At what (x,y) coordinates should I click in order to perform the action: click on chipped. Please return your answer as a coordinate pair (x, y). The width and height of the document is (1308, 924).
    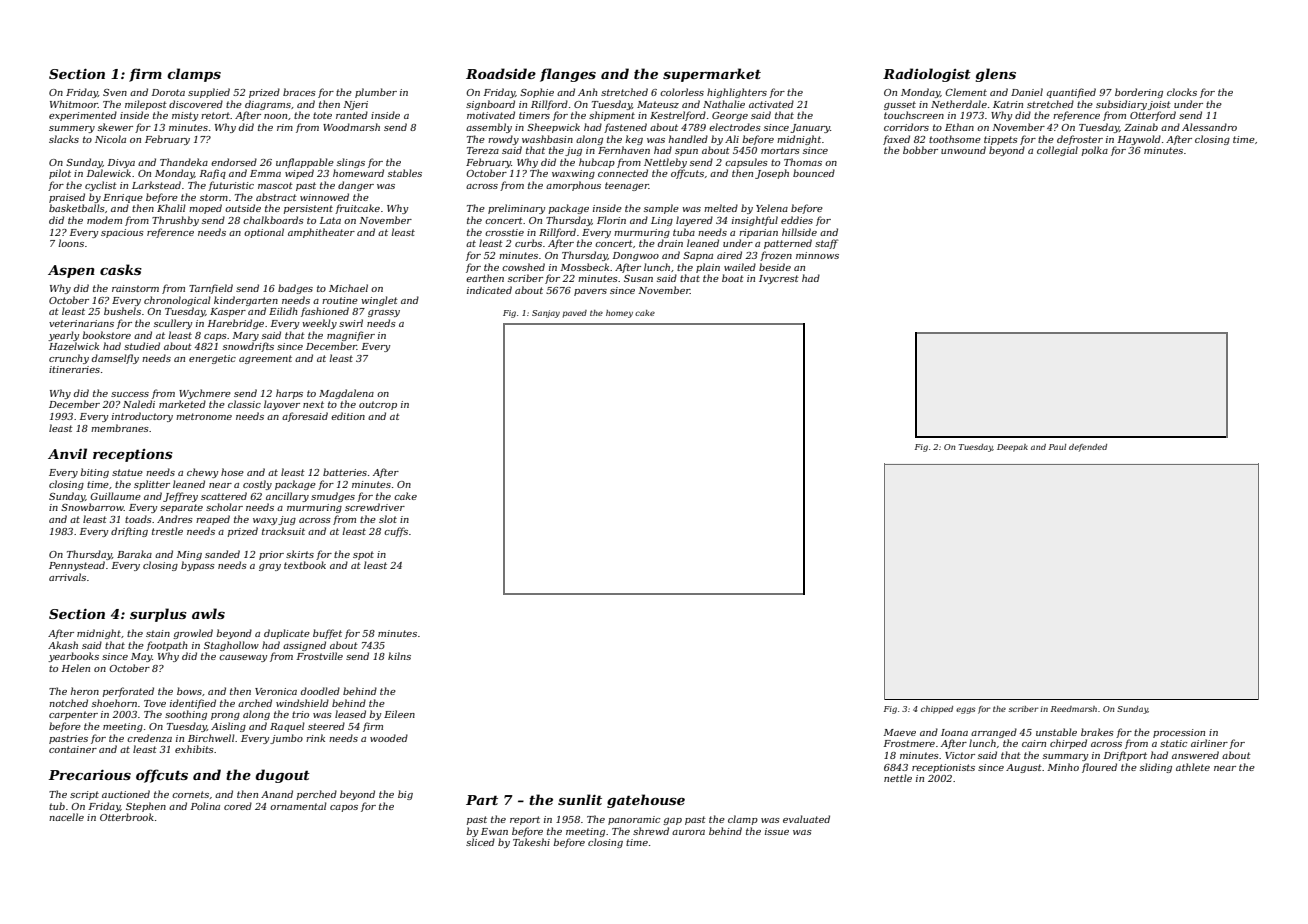
    Looking at the image, I should click on (937, 710).
